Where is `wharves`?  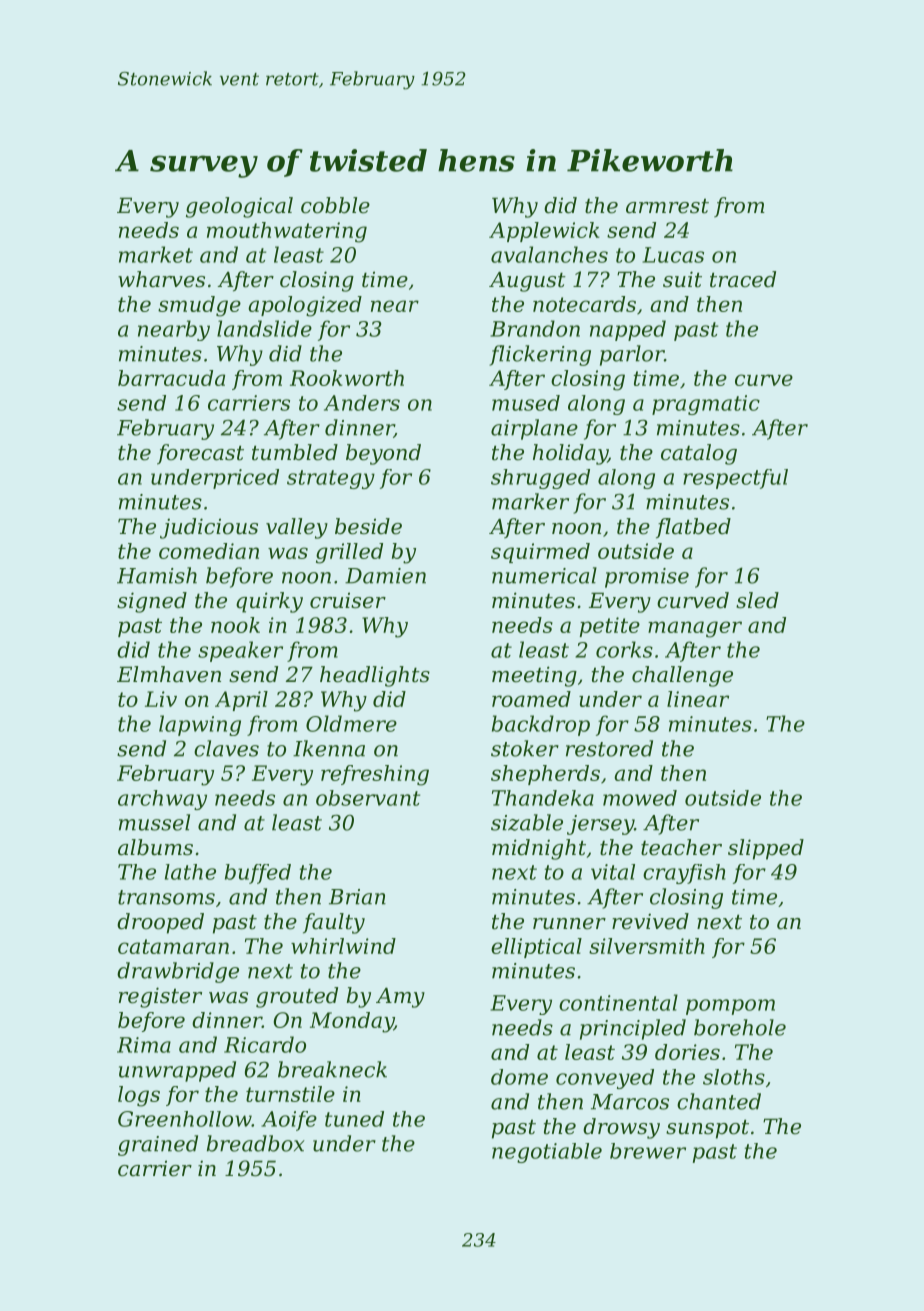 wharves is located at coordinates (161, 279).
